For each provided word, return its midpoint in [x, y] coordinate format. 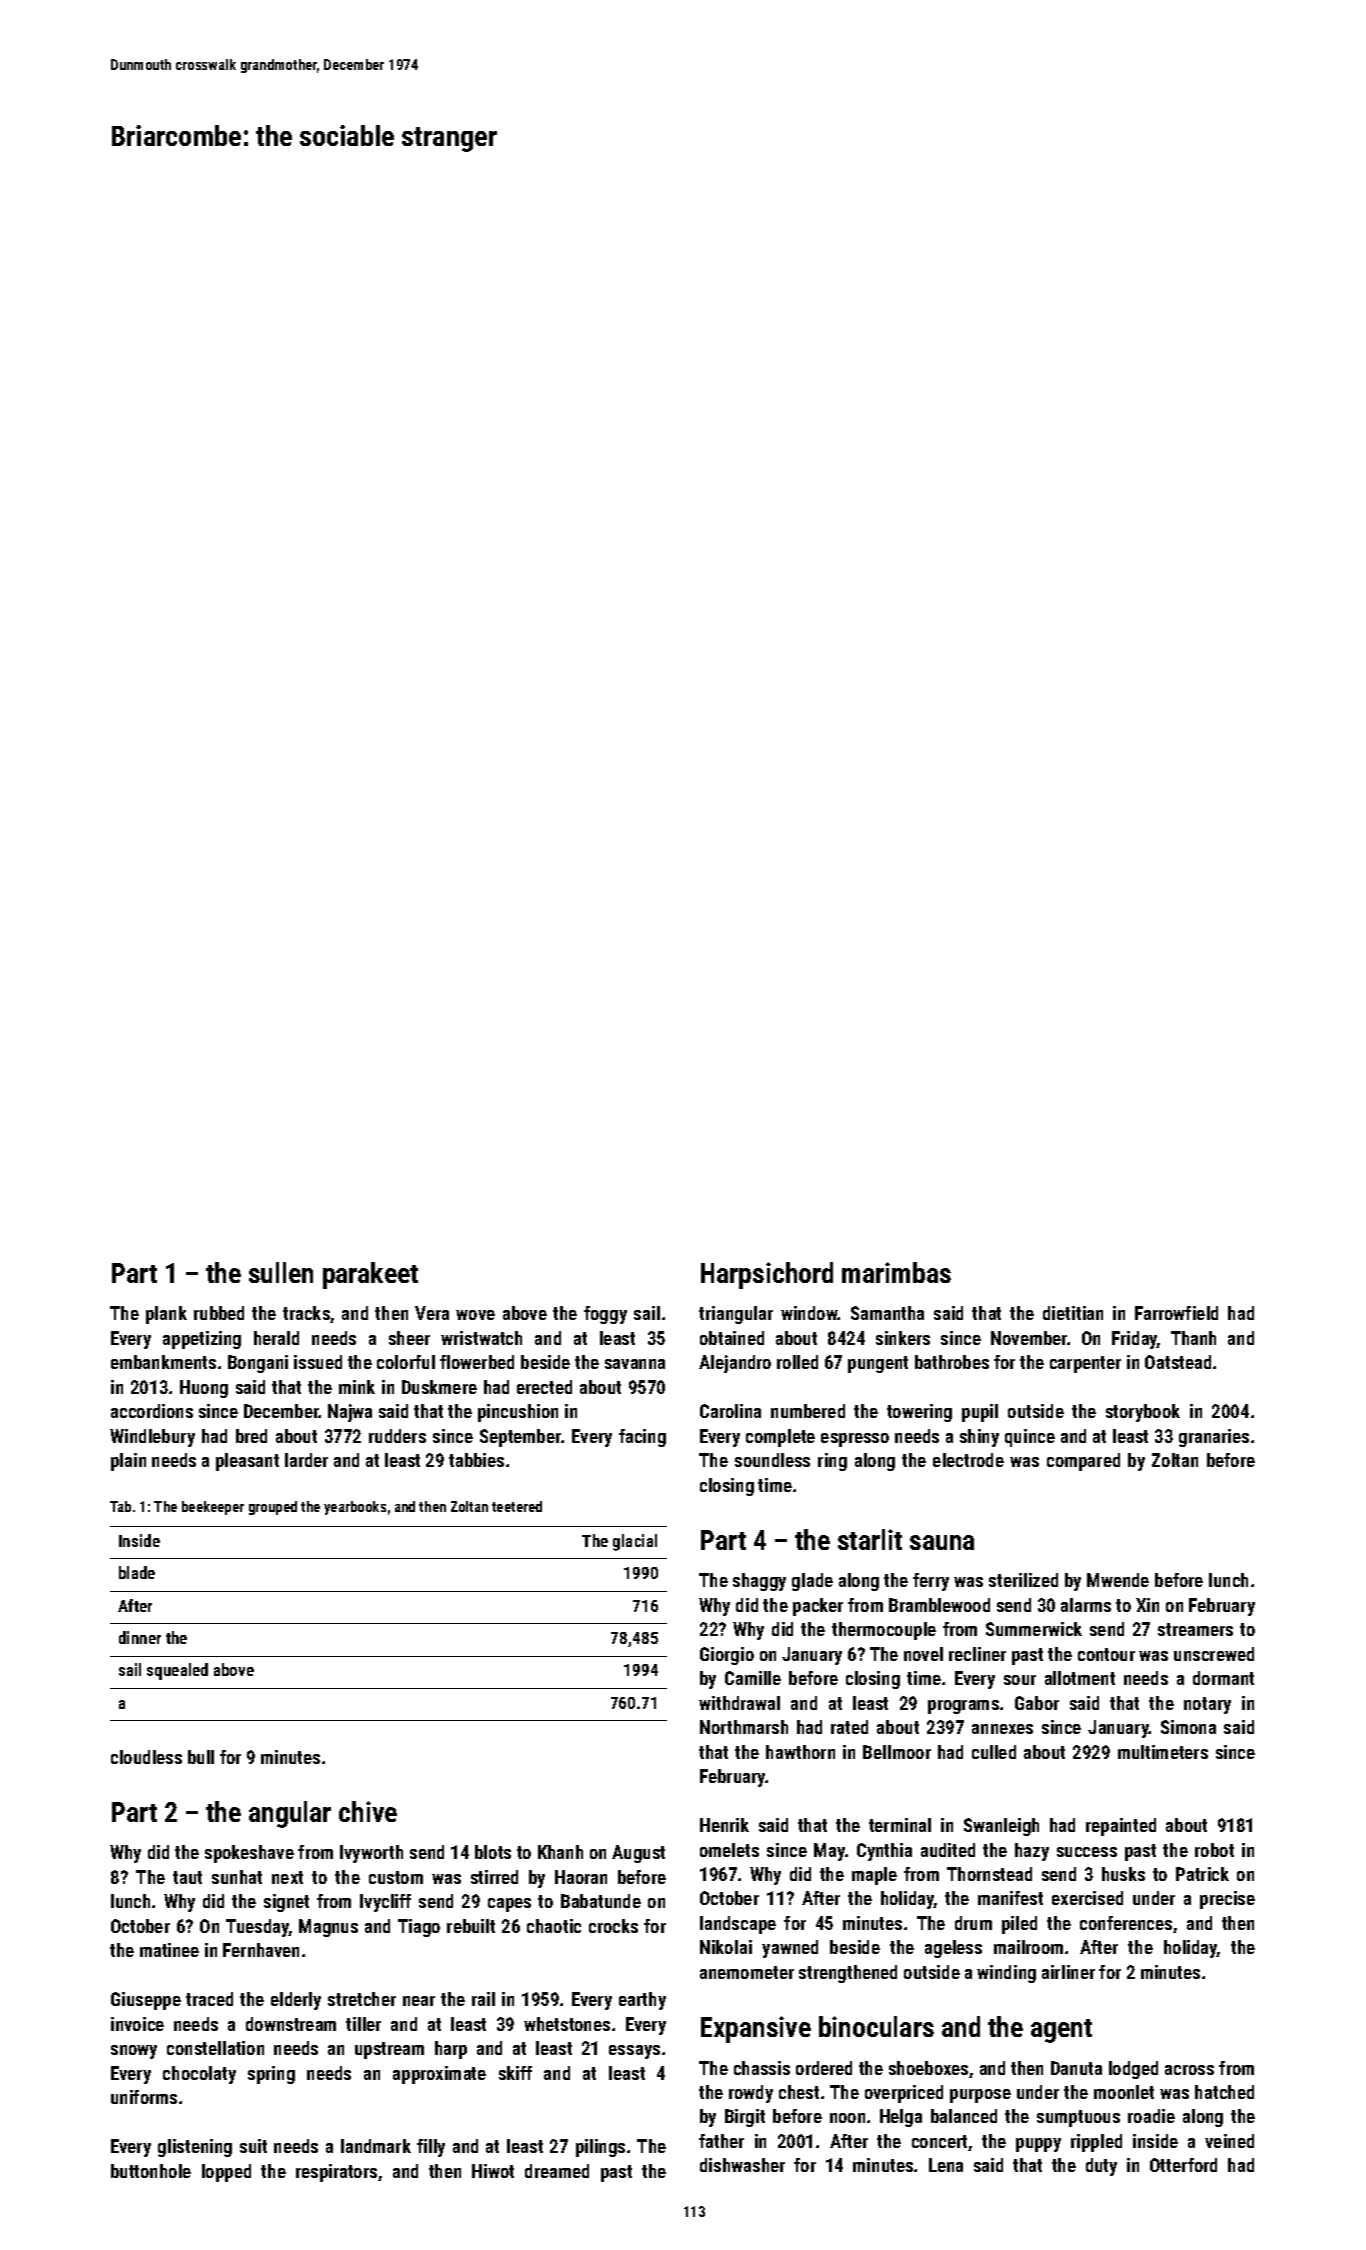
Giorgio [727, 1656]
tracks [306, 1313]
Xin [1147, 1605]
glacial [635, 1542]
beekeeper [213, 1508]
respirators [336, 2173]
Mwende [1118, 1580]
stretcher [362, 1999]
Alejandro [735, 1364]
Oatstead [1178, 1362]
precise [1227, 1900]
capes [509, 1905]
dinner [140, 1637]
